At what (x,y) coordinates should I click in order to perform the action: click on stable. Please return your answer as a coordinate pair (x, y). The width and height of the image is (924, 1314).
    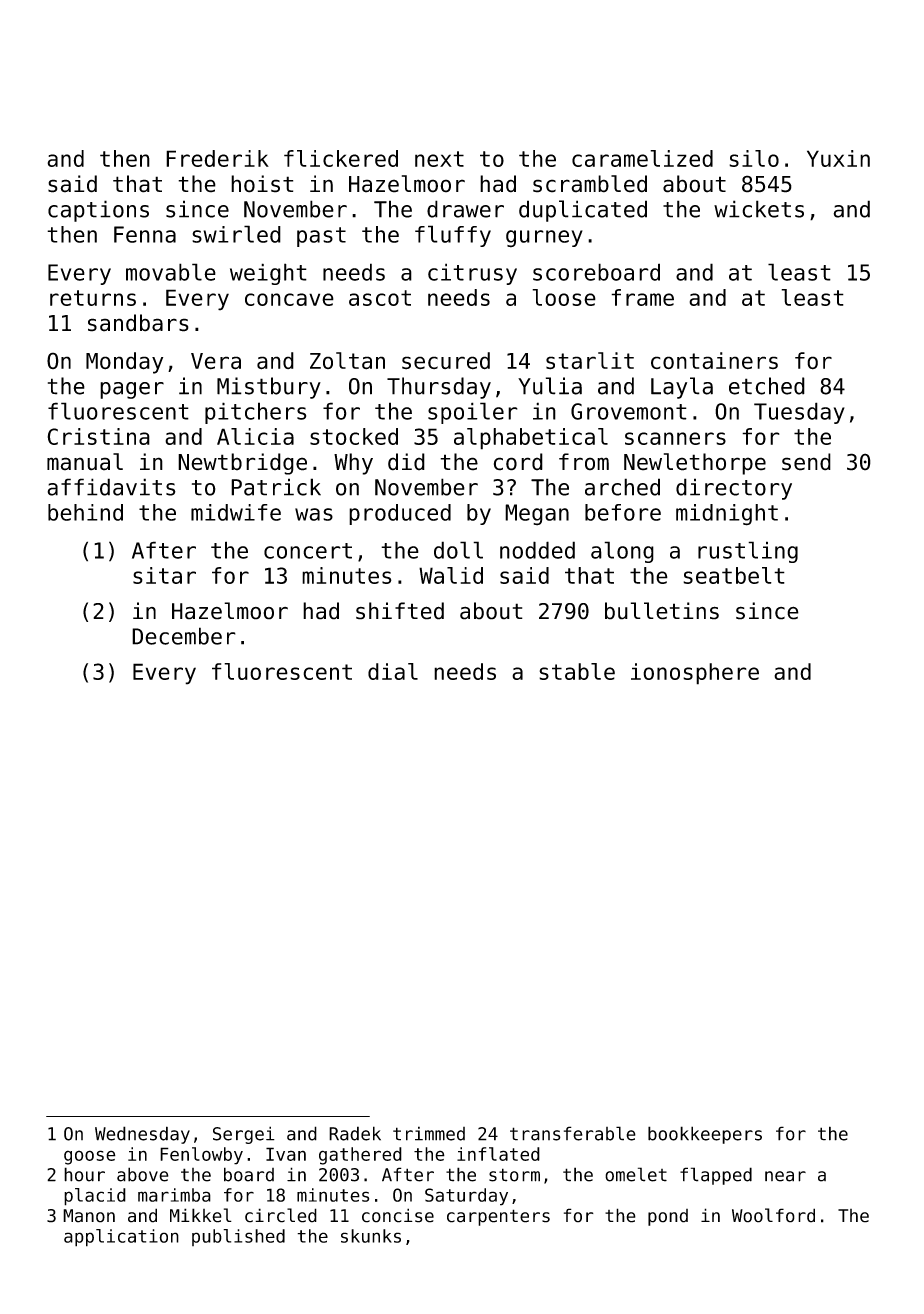
    Looking at the image, I should click on (577, 671).
